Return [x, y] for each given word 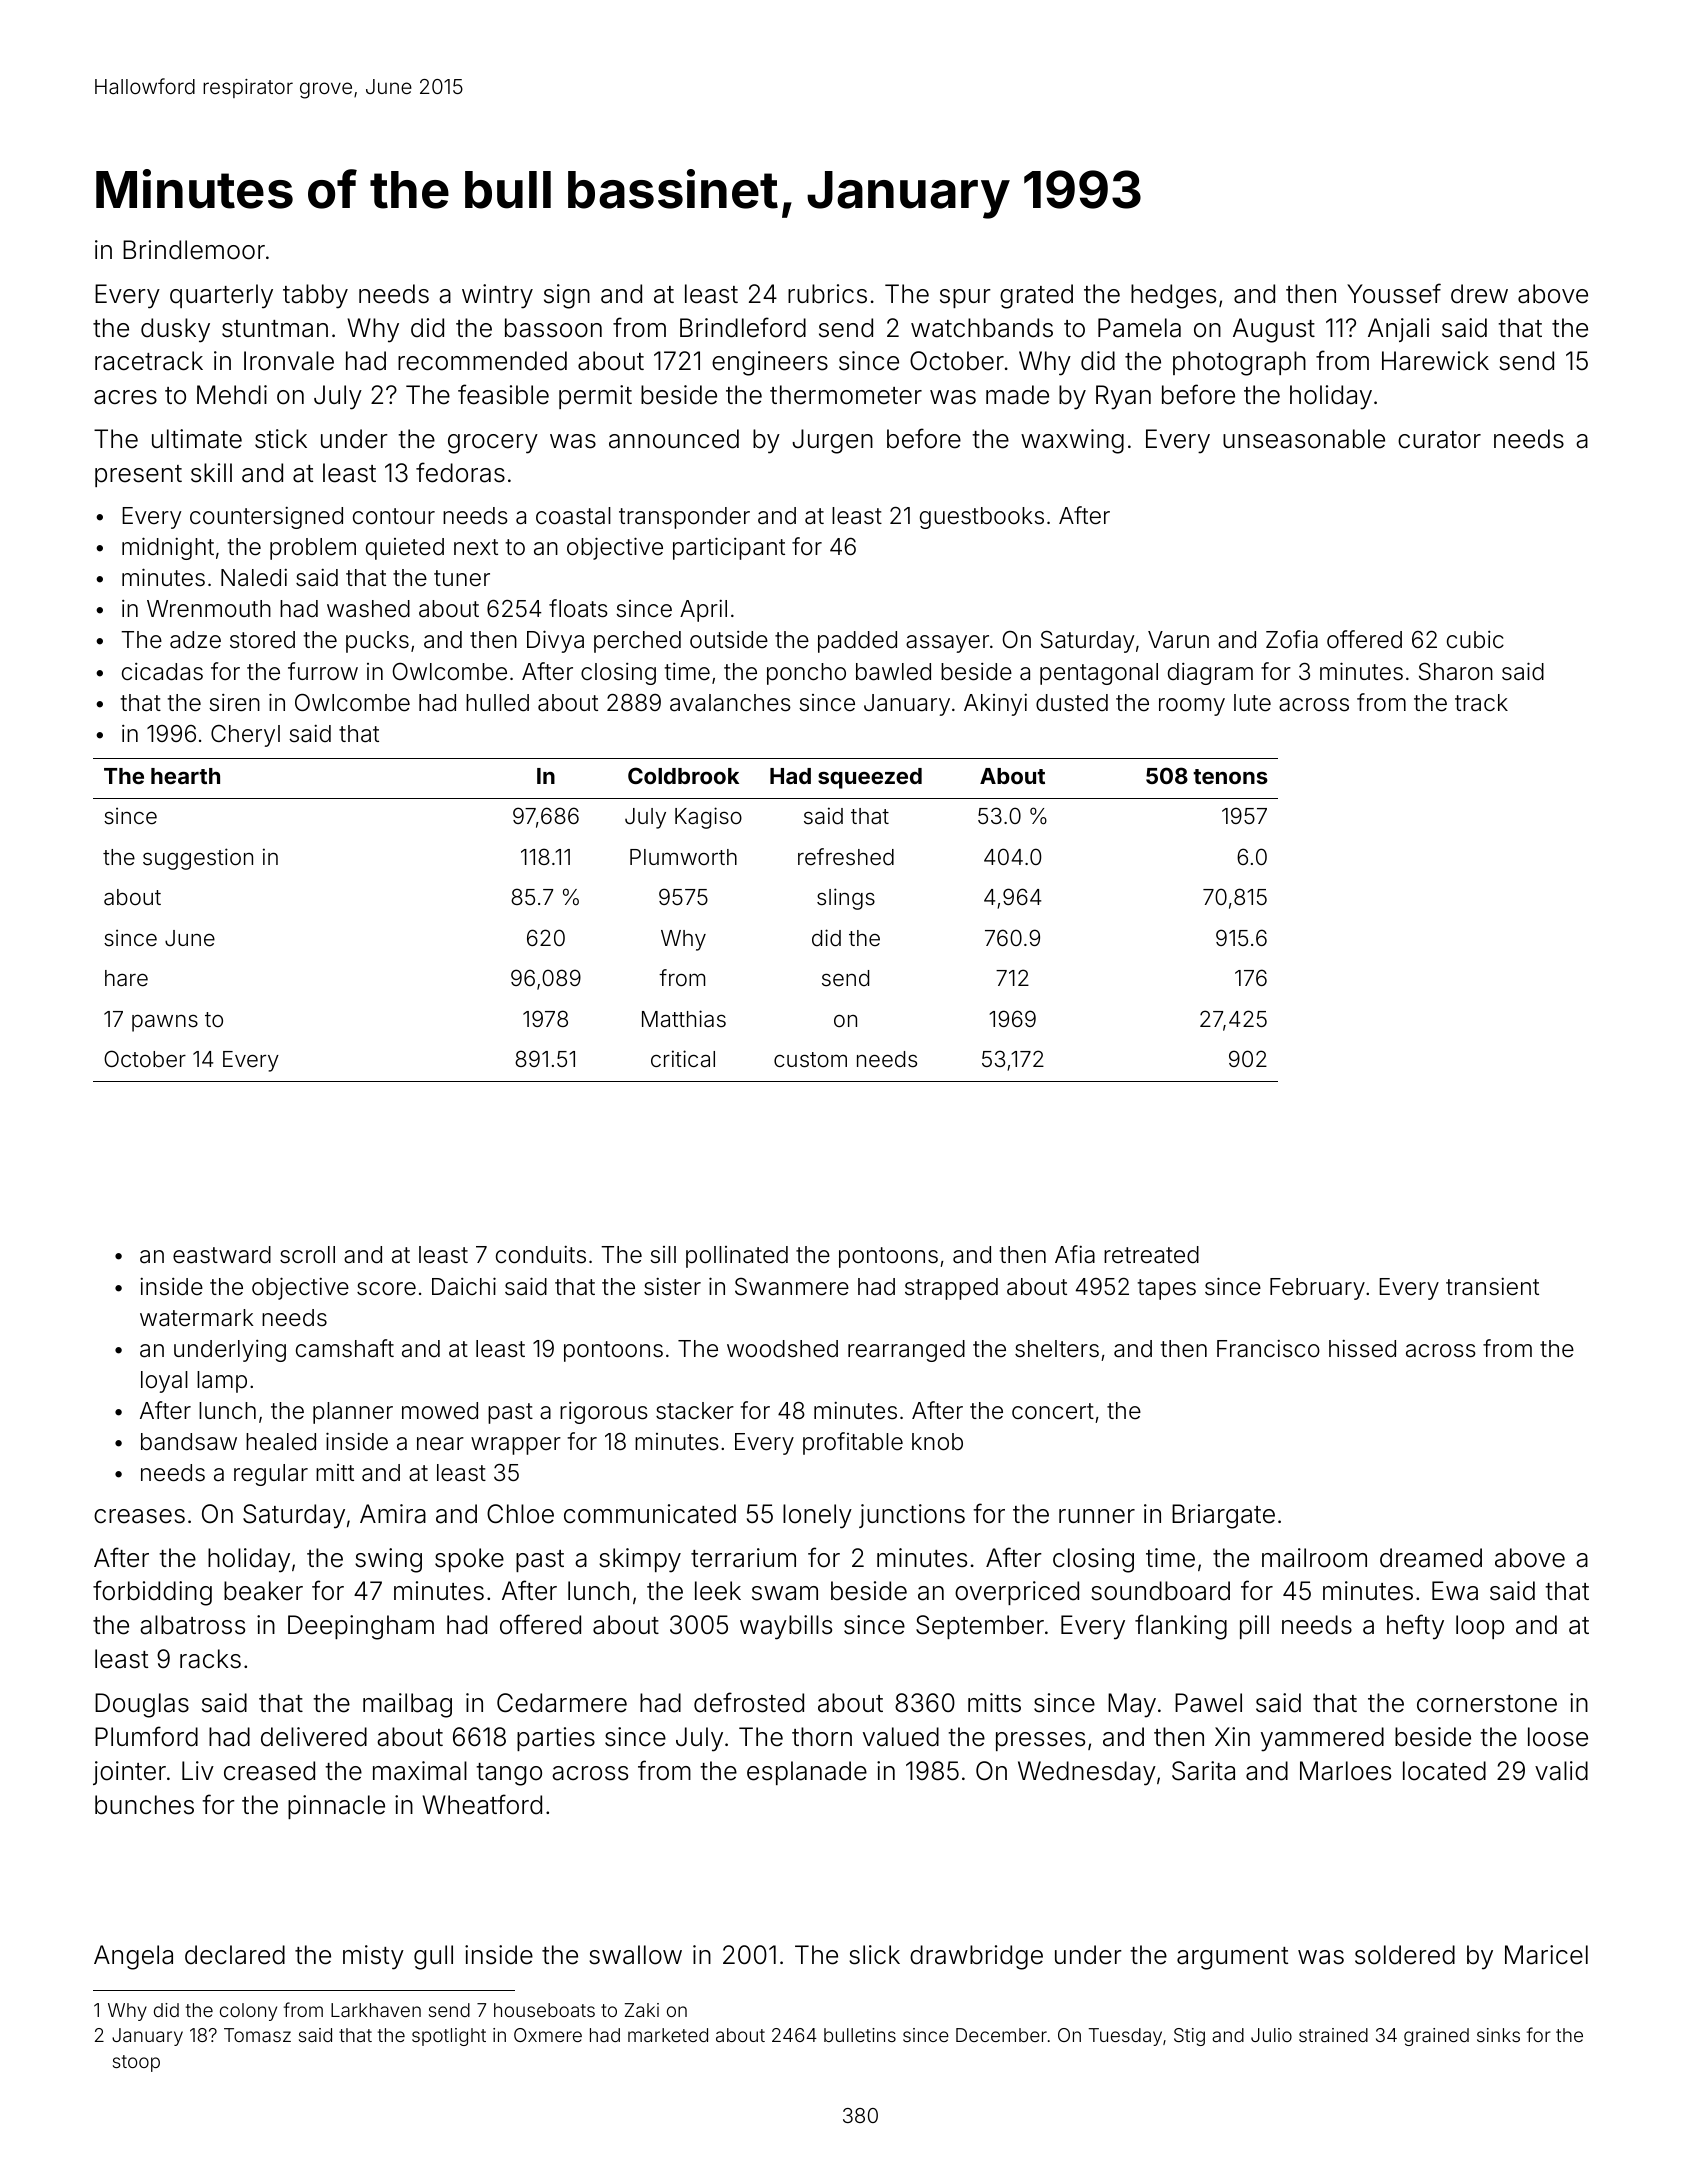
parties [556, 1739]
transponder [684, 518]
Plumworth [683, 857]
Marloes [1345, 1771]
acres [125, 397]
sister [672, 1287]
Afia [1075, 1254]
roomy [1192, 707]
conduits [541, 1255]
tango [509, 1774]
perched [637, 642]
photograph [1239, 363]
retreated [1151, 1255]
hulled [497, 703]
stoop [136, 2063]
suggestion [198, 859]
